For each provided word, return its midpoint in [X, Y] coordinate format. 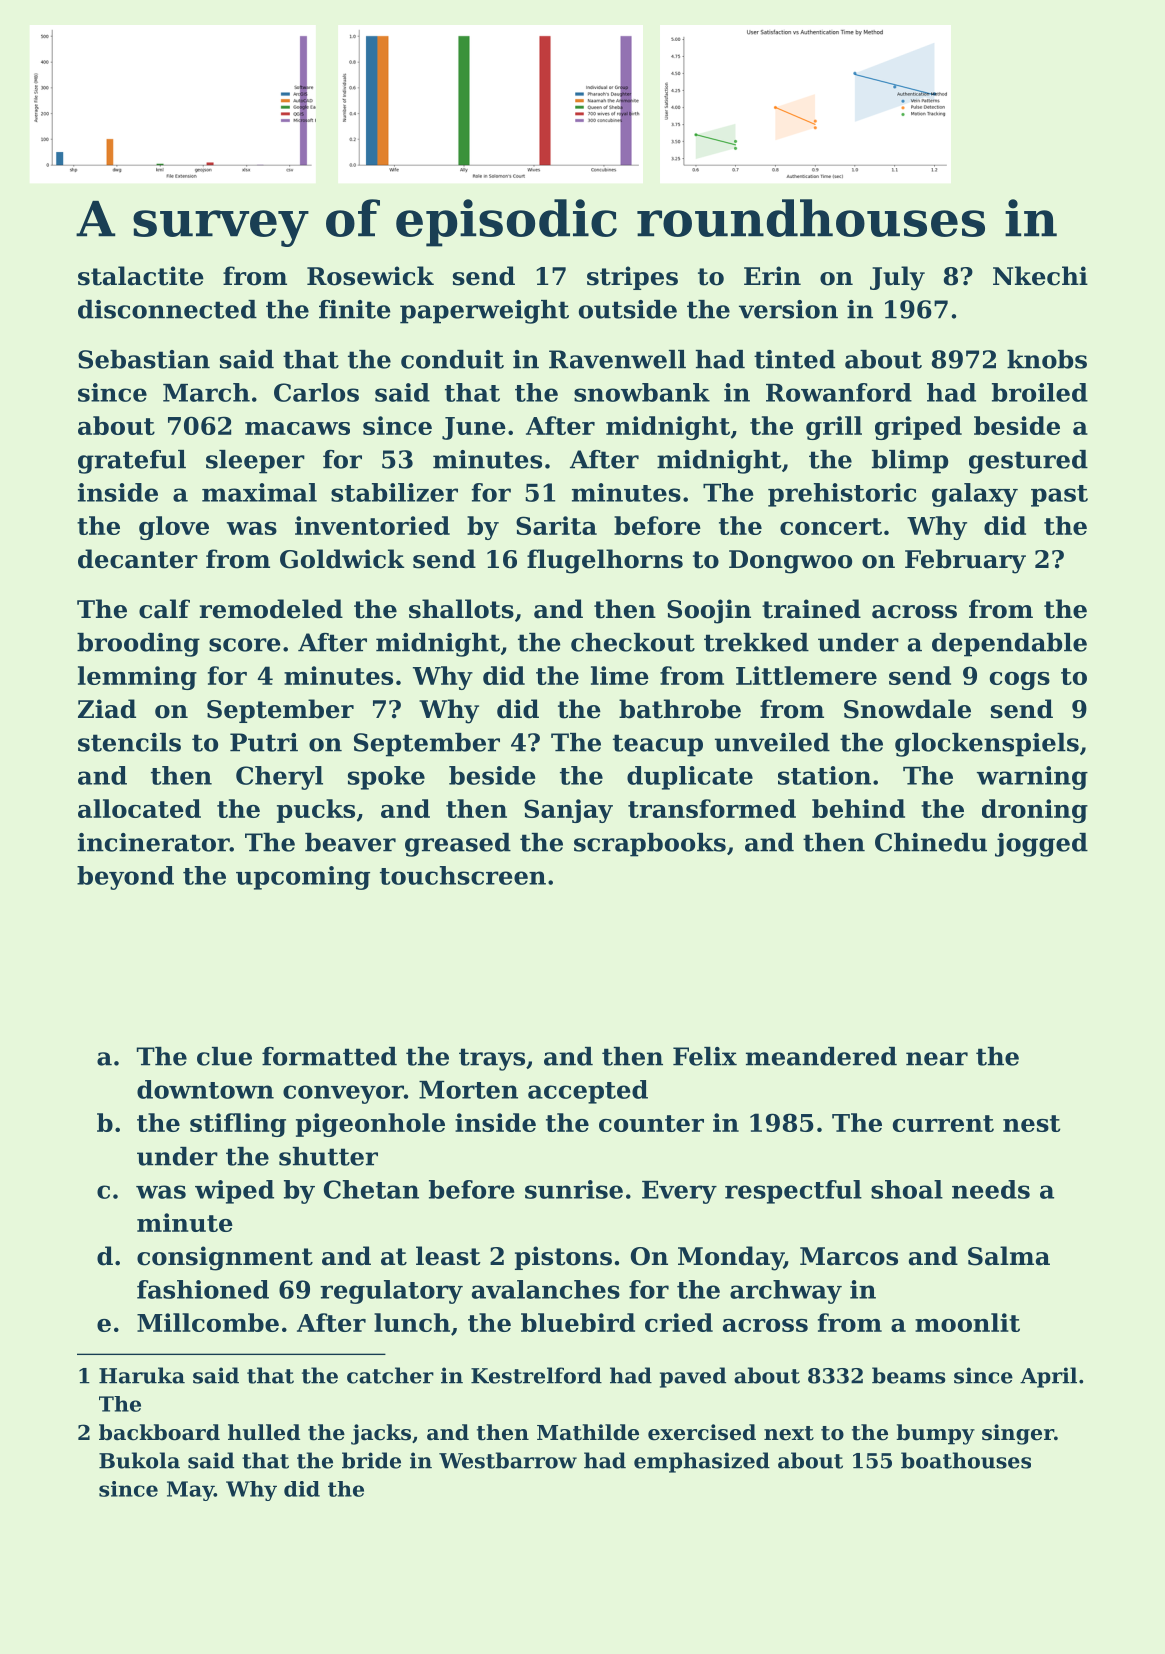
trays [492, 1059]
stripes [632, 278]
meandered [821, 1056]
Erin [772, 275]
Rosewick [370, 276]
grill [834, 428]
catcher [390, 1375]
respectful [793, 1192]
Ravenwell [617, 359]
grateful [132, 462]
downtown [205, 1089]
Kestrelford [536, 1375]
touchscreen [463, 875]
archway [786, 1292]
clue [224, 1056]
